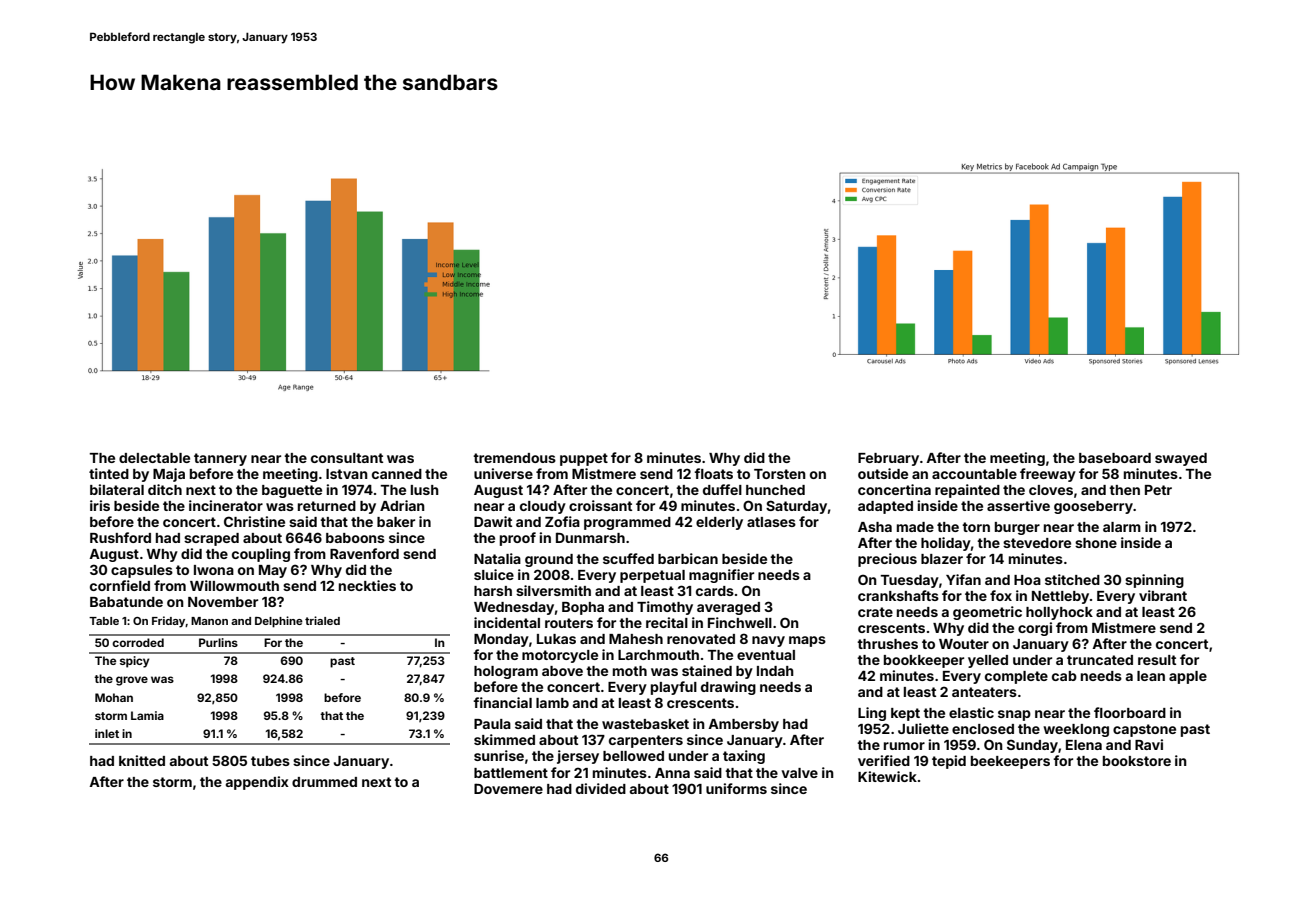 This screenshot has height=924, width=1308. What do you see at coordinates (584, 459) in the screenshot?
I see `puppet` at bounding box center [584, 459].
